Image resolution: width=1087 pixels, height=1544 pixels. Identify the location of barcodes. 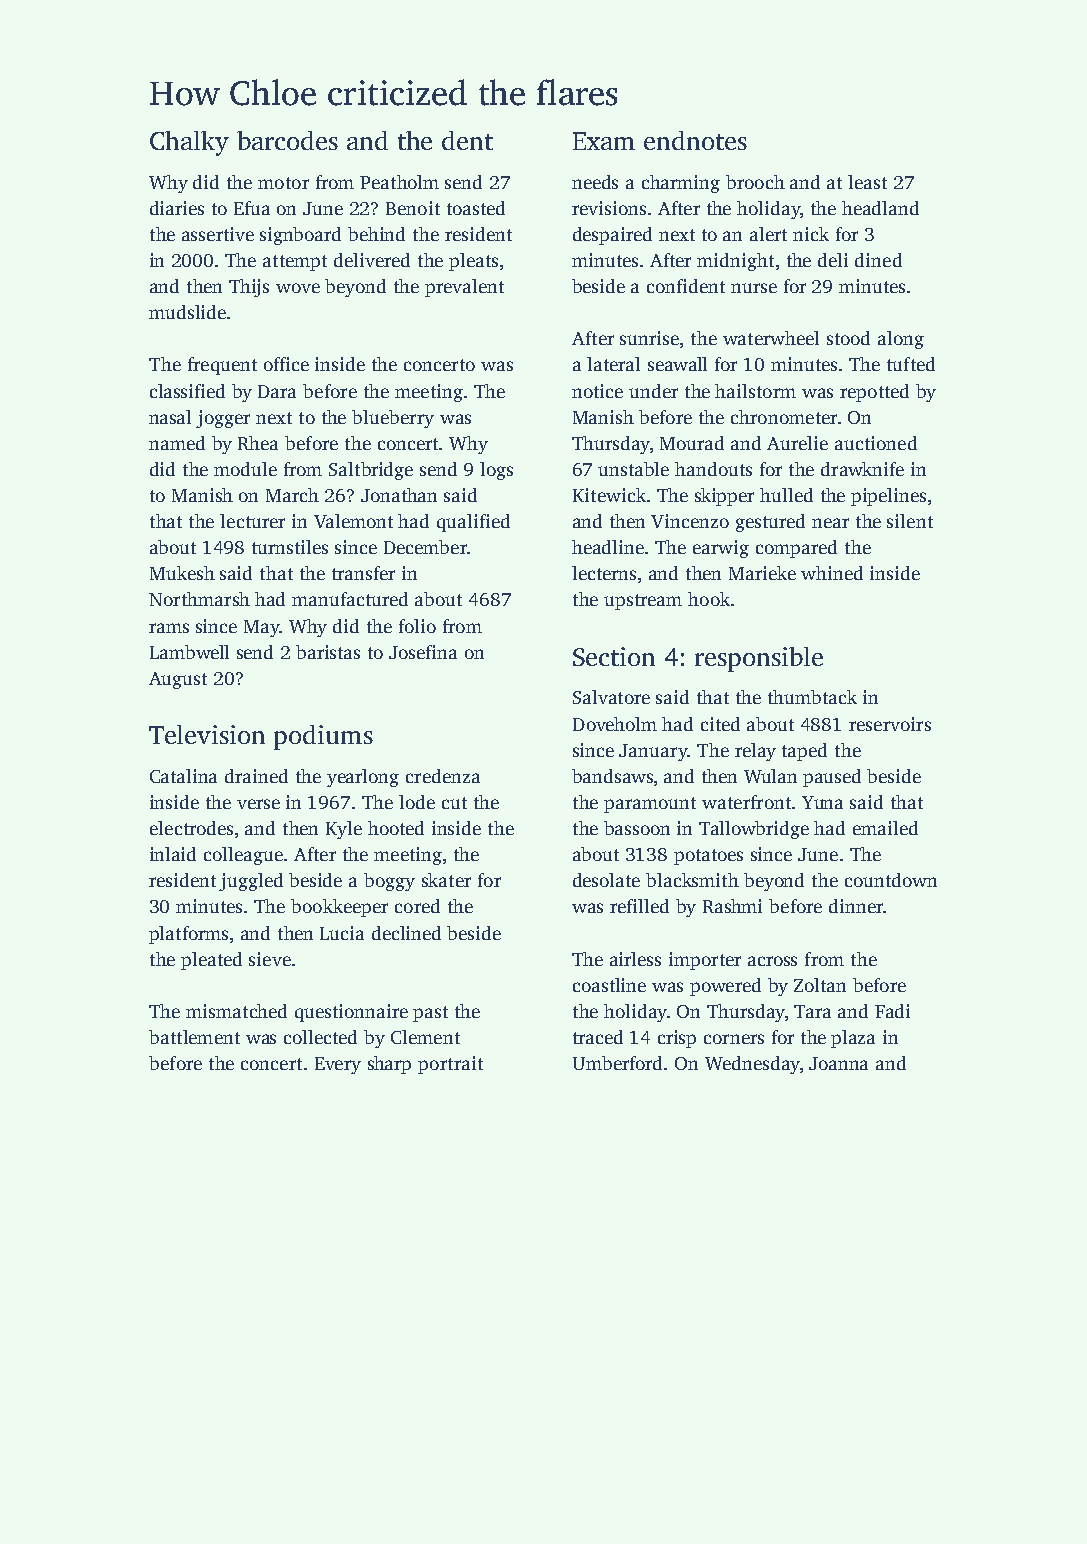
(287, 140).
